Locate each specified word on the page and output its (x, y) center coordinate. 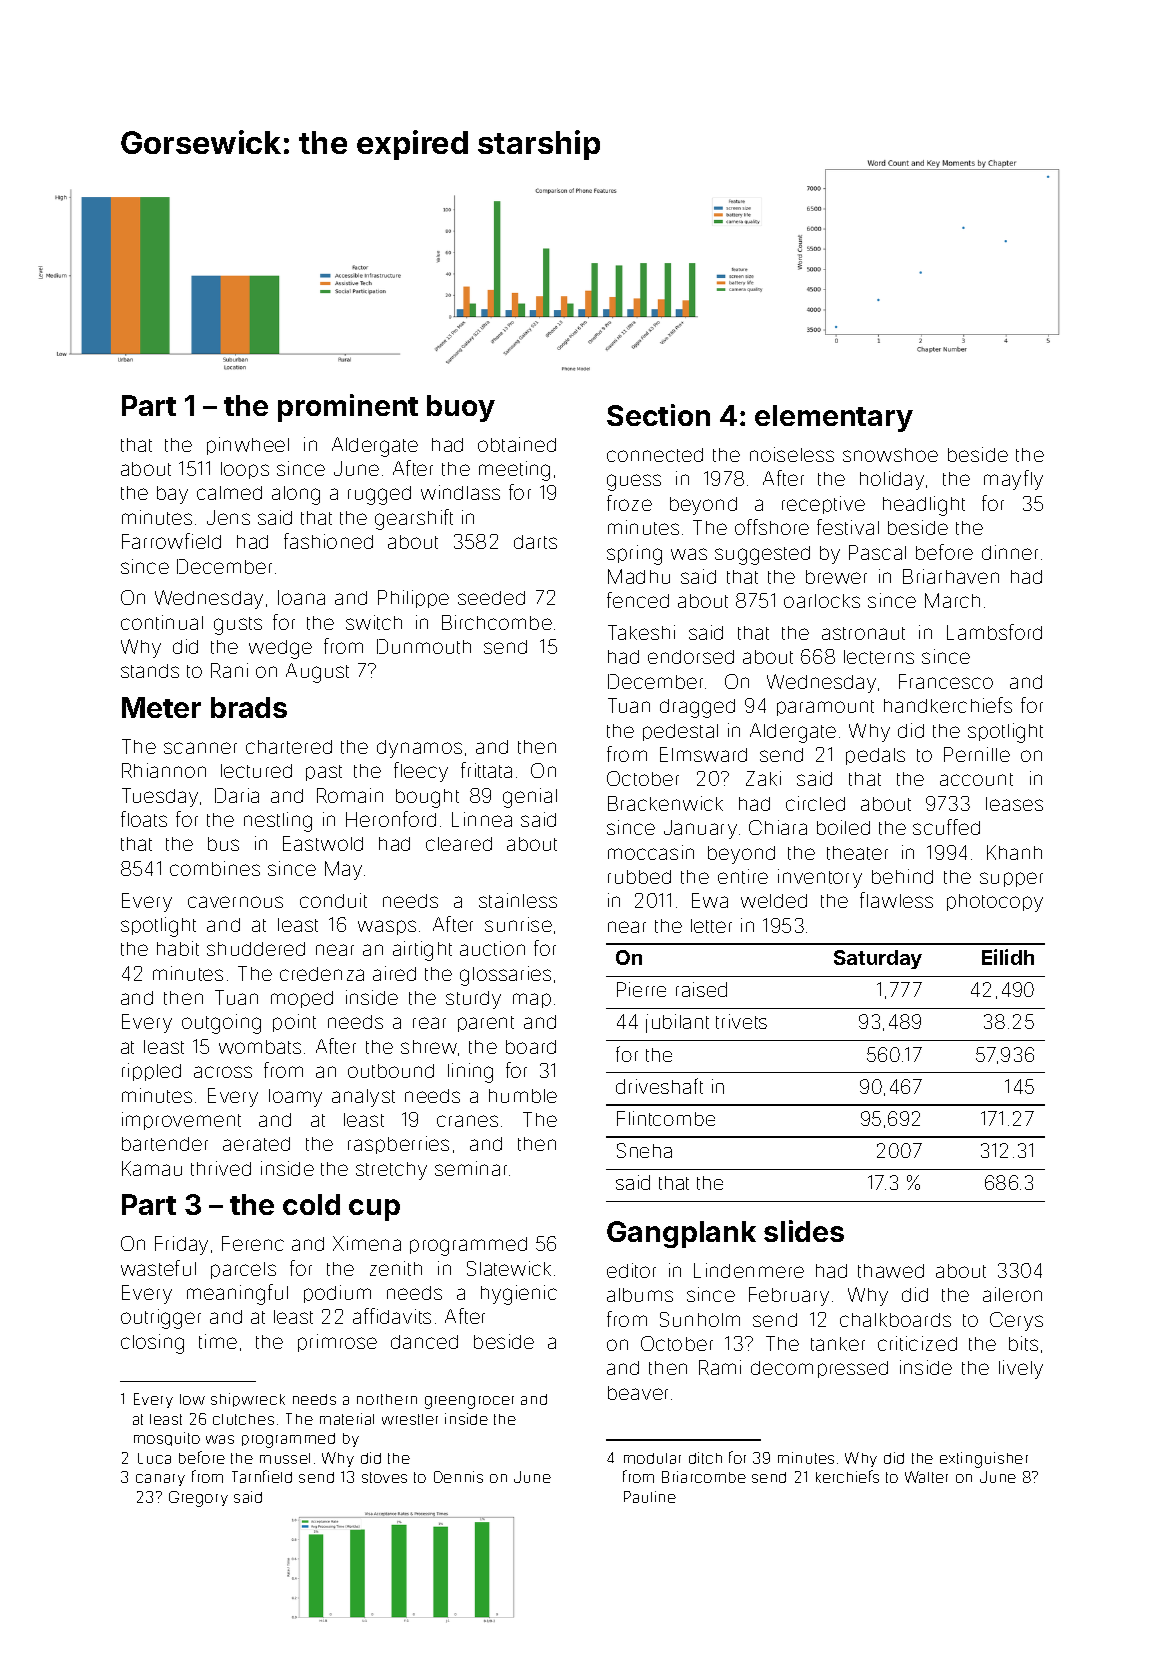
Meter (161, 707)
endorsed (691, 657)
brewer (836, 577)
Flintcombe (666, 1118)
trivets (741, 1021)
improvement (181, 1121)
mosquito (167, 1439)
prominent (348, 408)
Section (658, 415)
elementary (834, 418)
